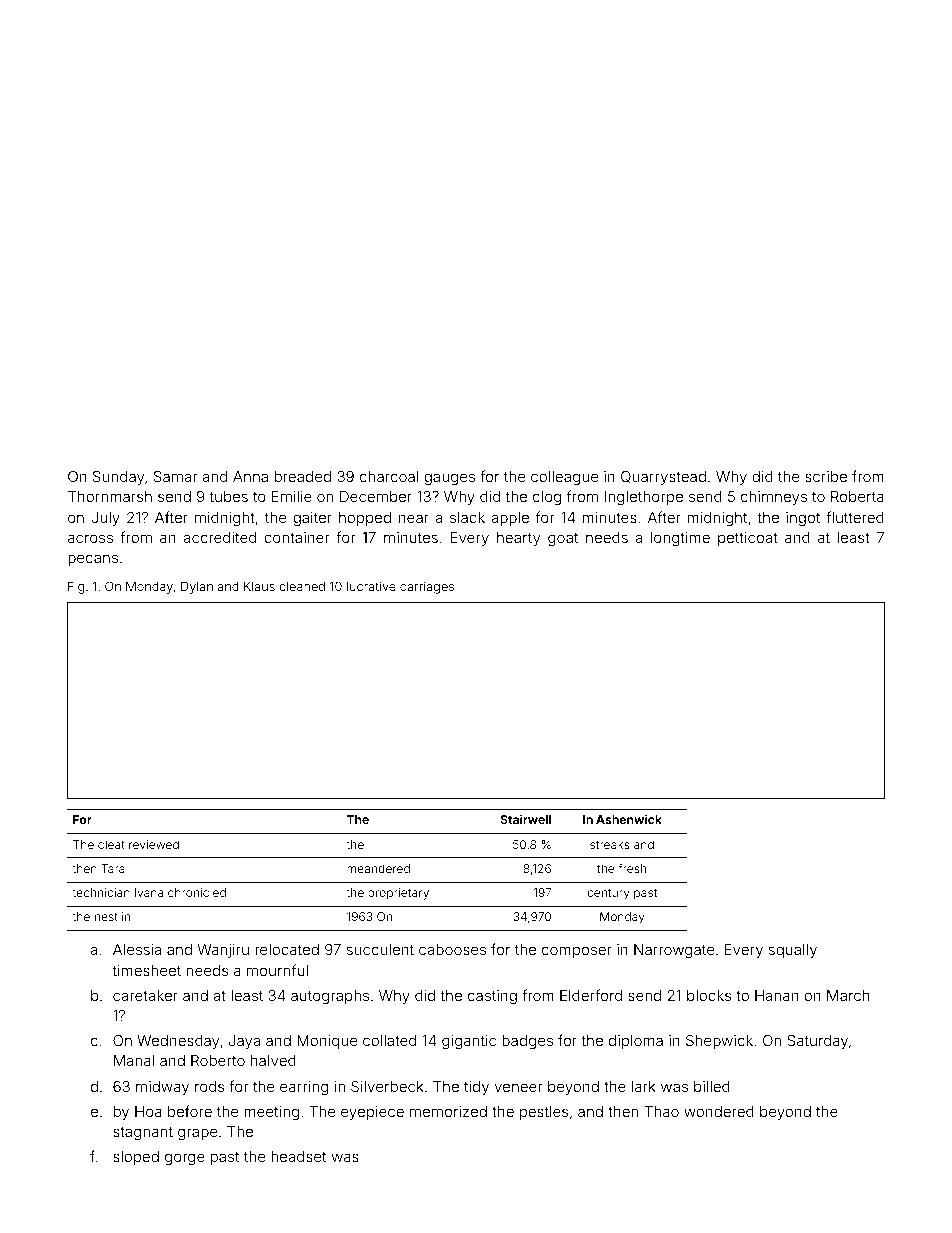 The height and width of the image is (1233, 952). Describe the element at coordinates (118, 478) in the image. I see `Sunday` at that location.
